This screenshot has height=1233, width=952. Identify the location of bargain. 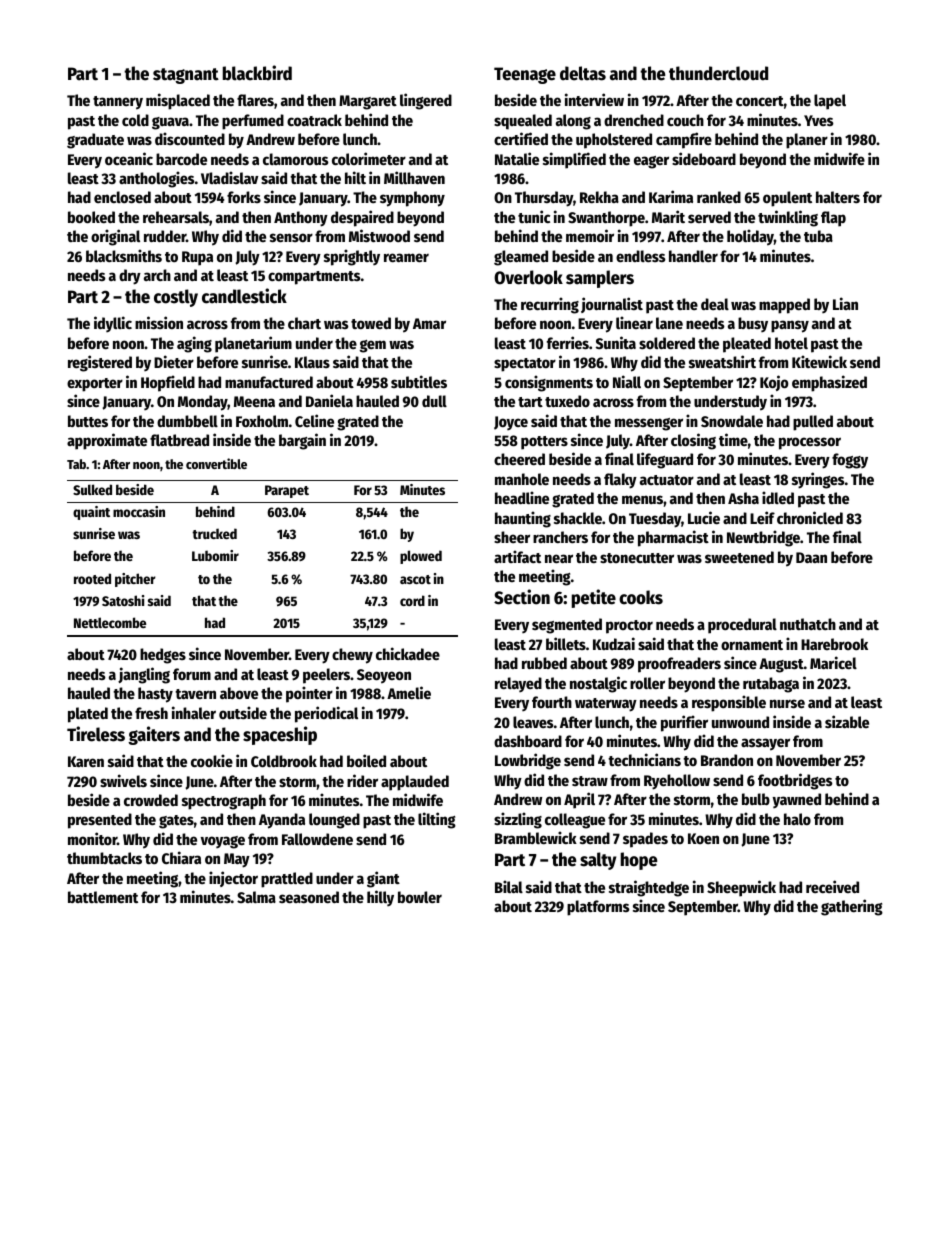
(302, 441).
